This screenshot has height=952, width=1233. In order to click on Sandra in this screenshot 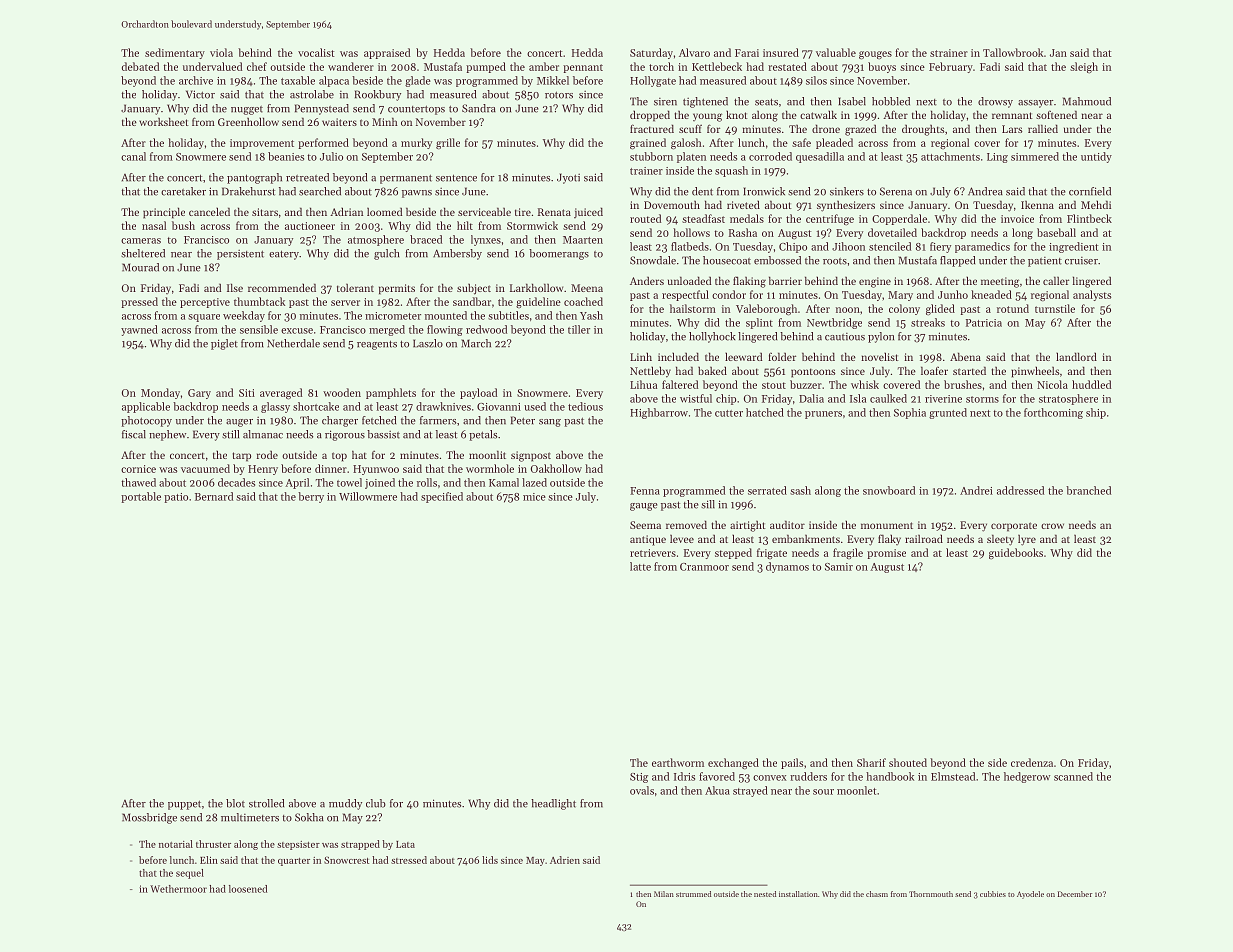, I will do `click(479, 108)`.
